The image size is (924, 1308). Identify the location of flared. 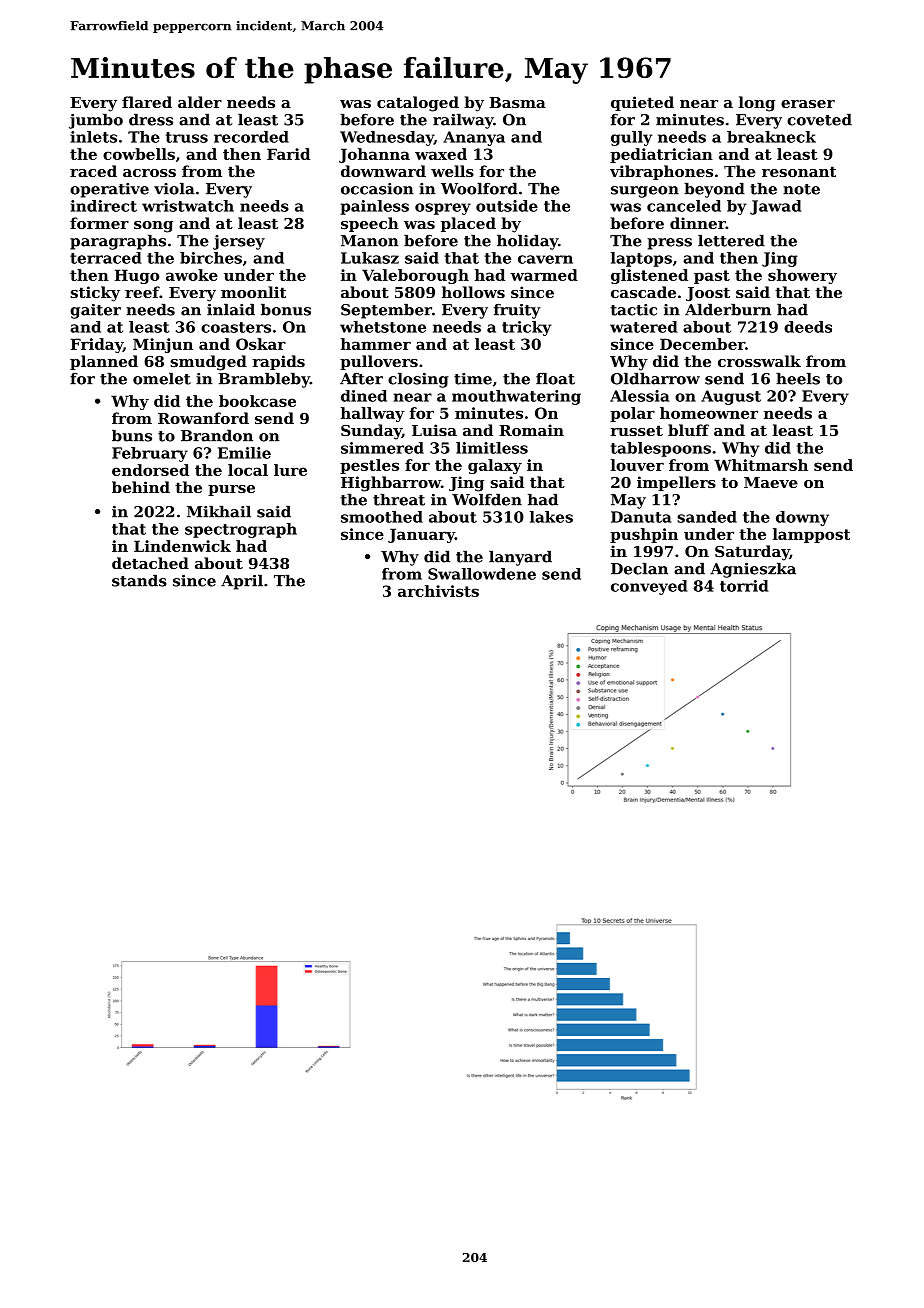
(147, 102).
